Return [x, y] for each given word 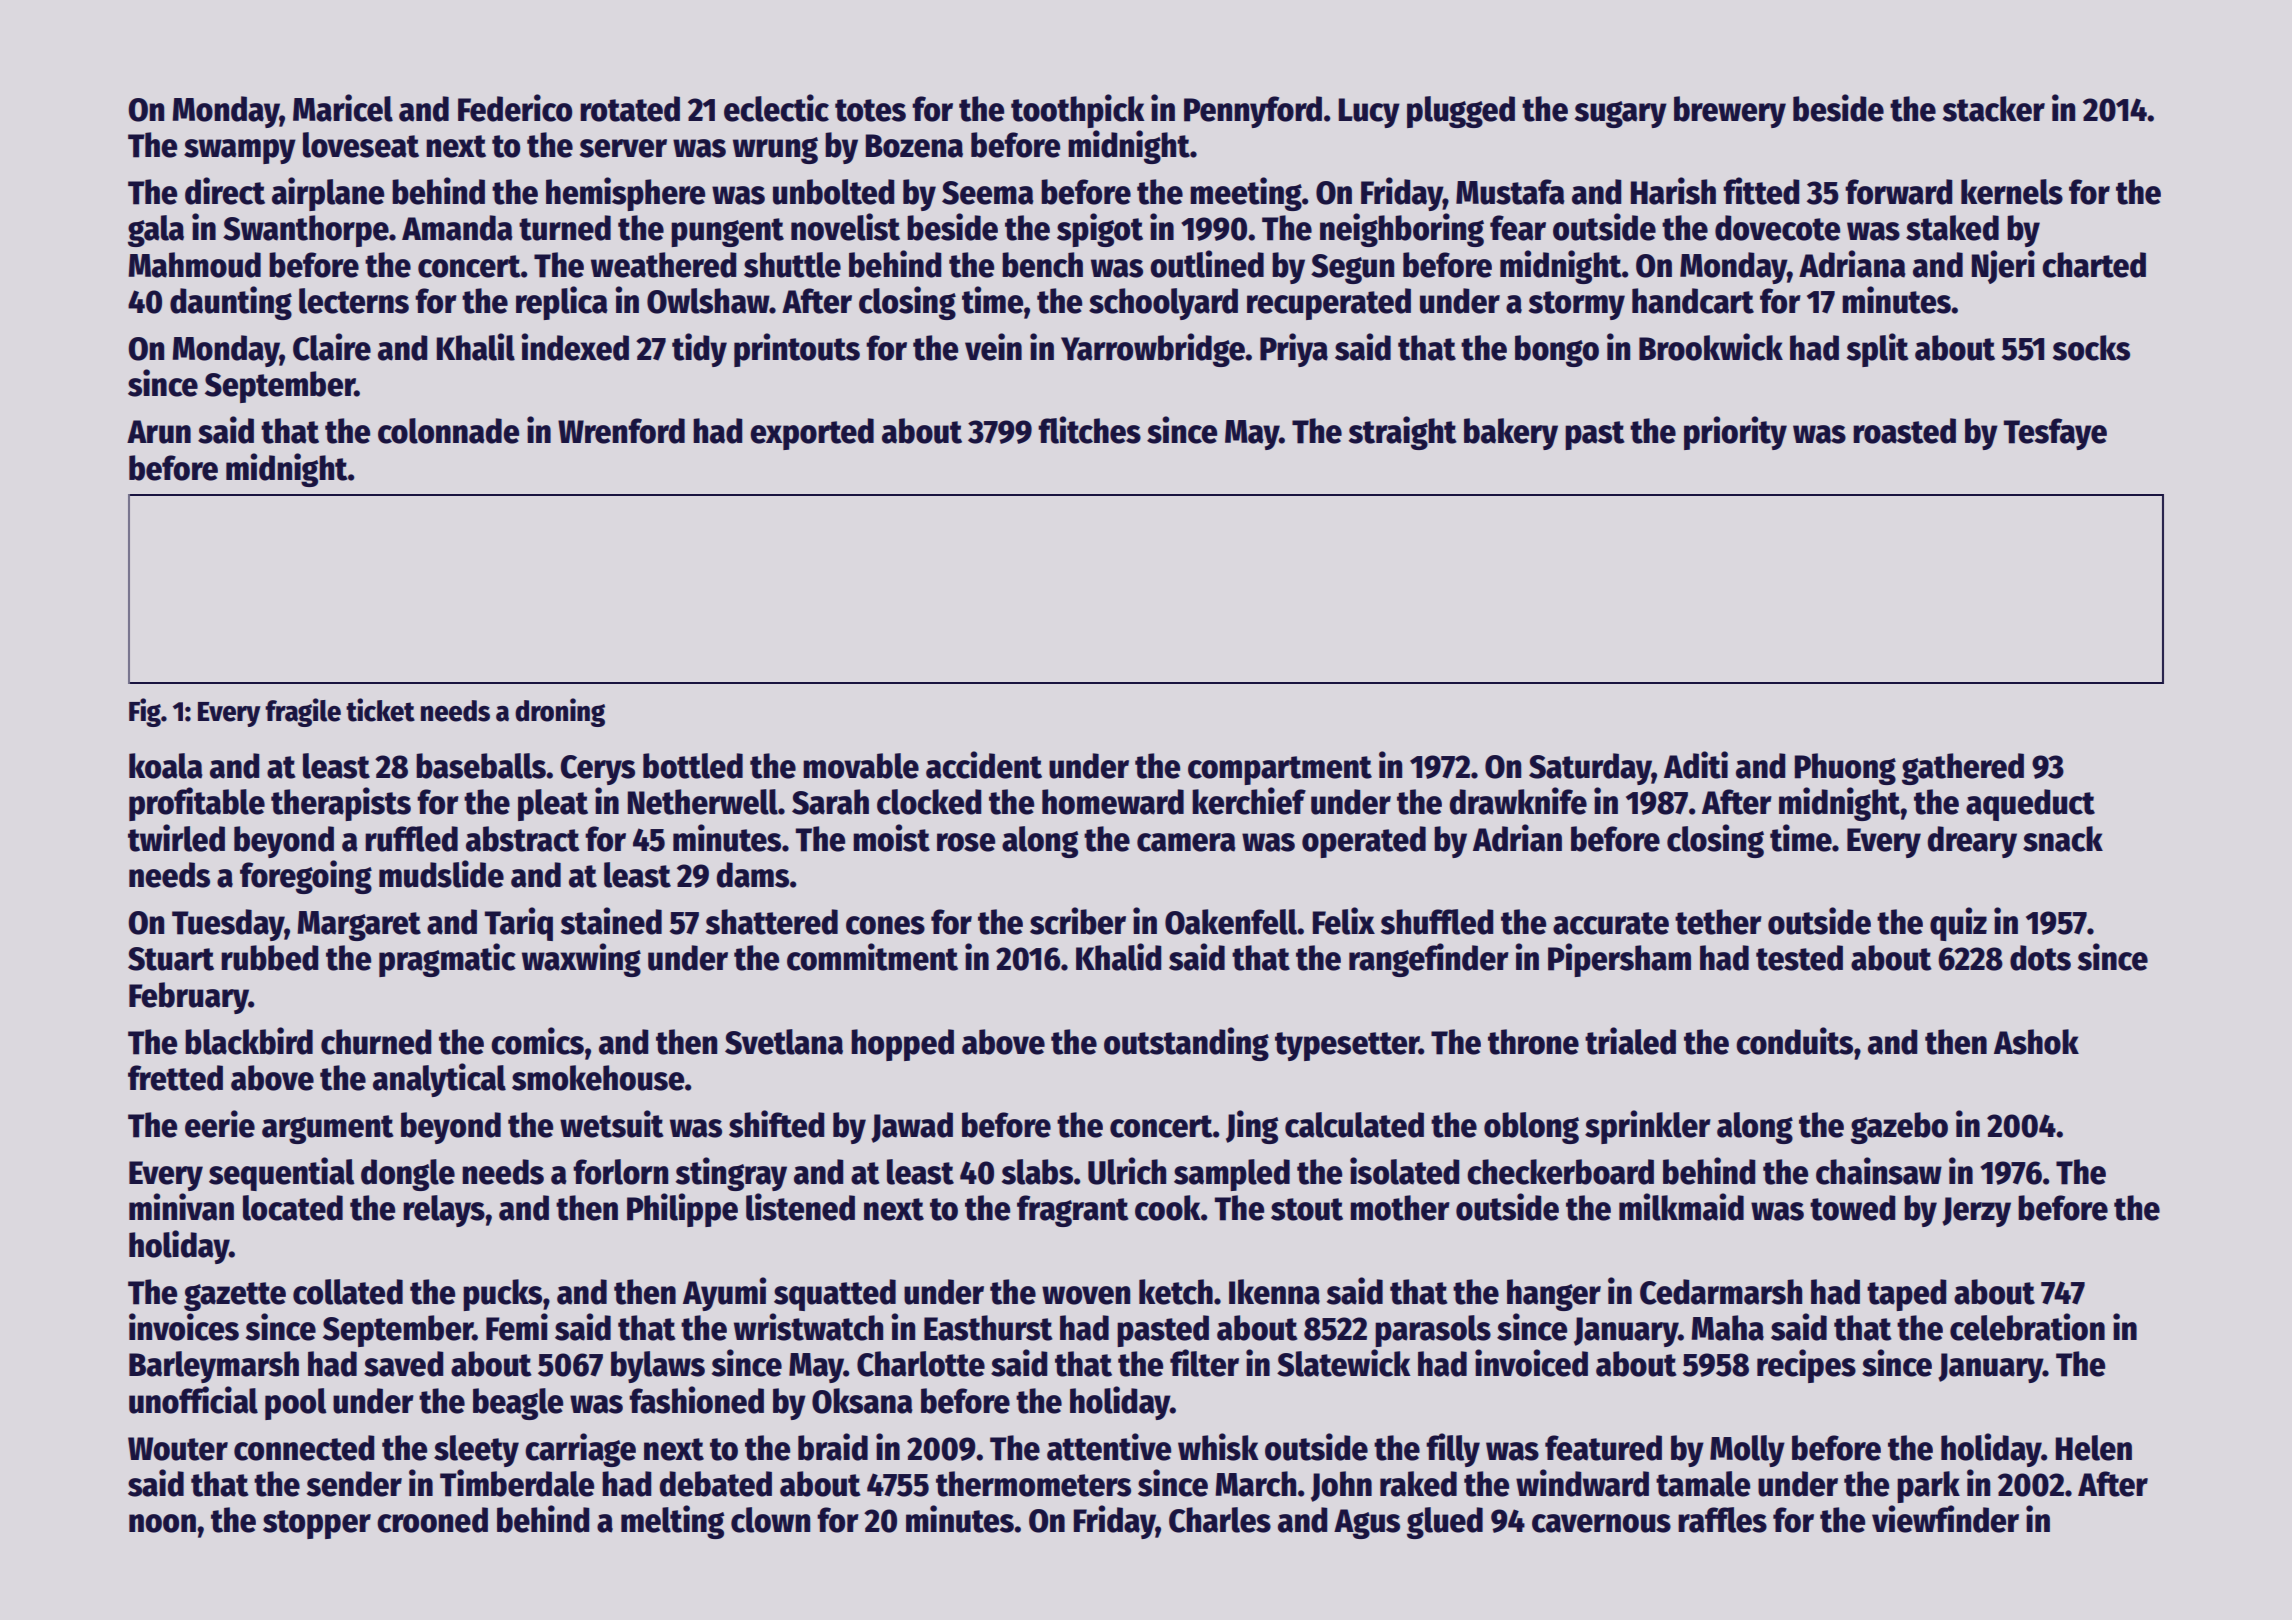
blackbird [249, 1041]
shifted [777, 1124]
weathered [664, 265]
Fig [145, 712]
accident [984, 765]
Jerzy [1976, 1212]
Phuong [1845, 769]
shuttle [792, 265]
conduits [1794, 1041]
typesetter [1347, 1046]
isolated [1405, 1171]
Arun [159, 432]
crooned [432, 1520]
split [1878, 350]
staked [1952, 228]
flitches [1089, 430]
